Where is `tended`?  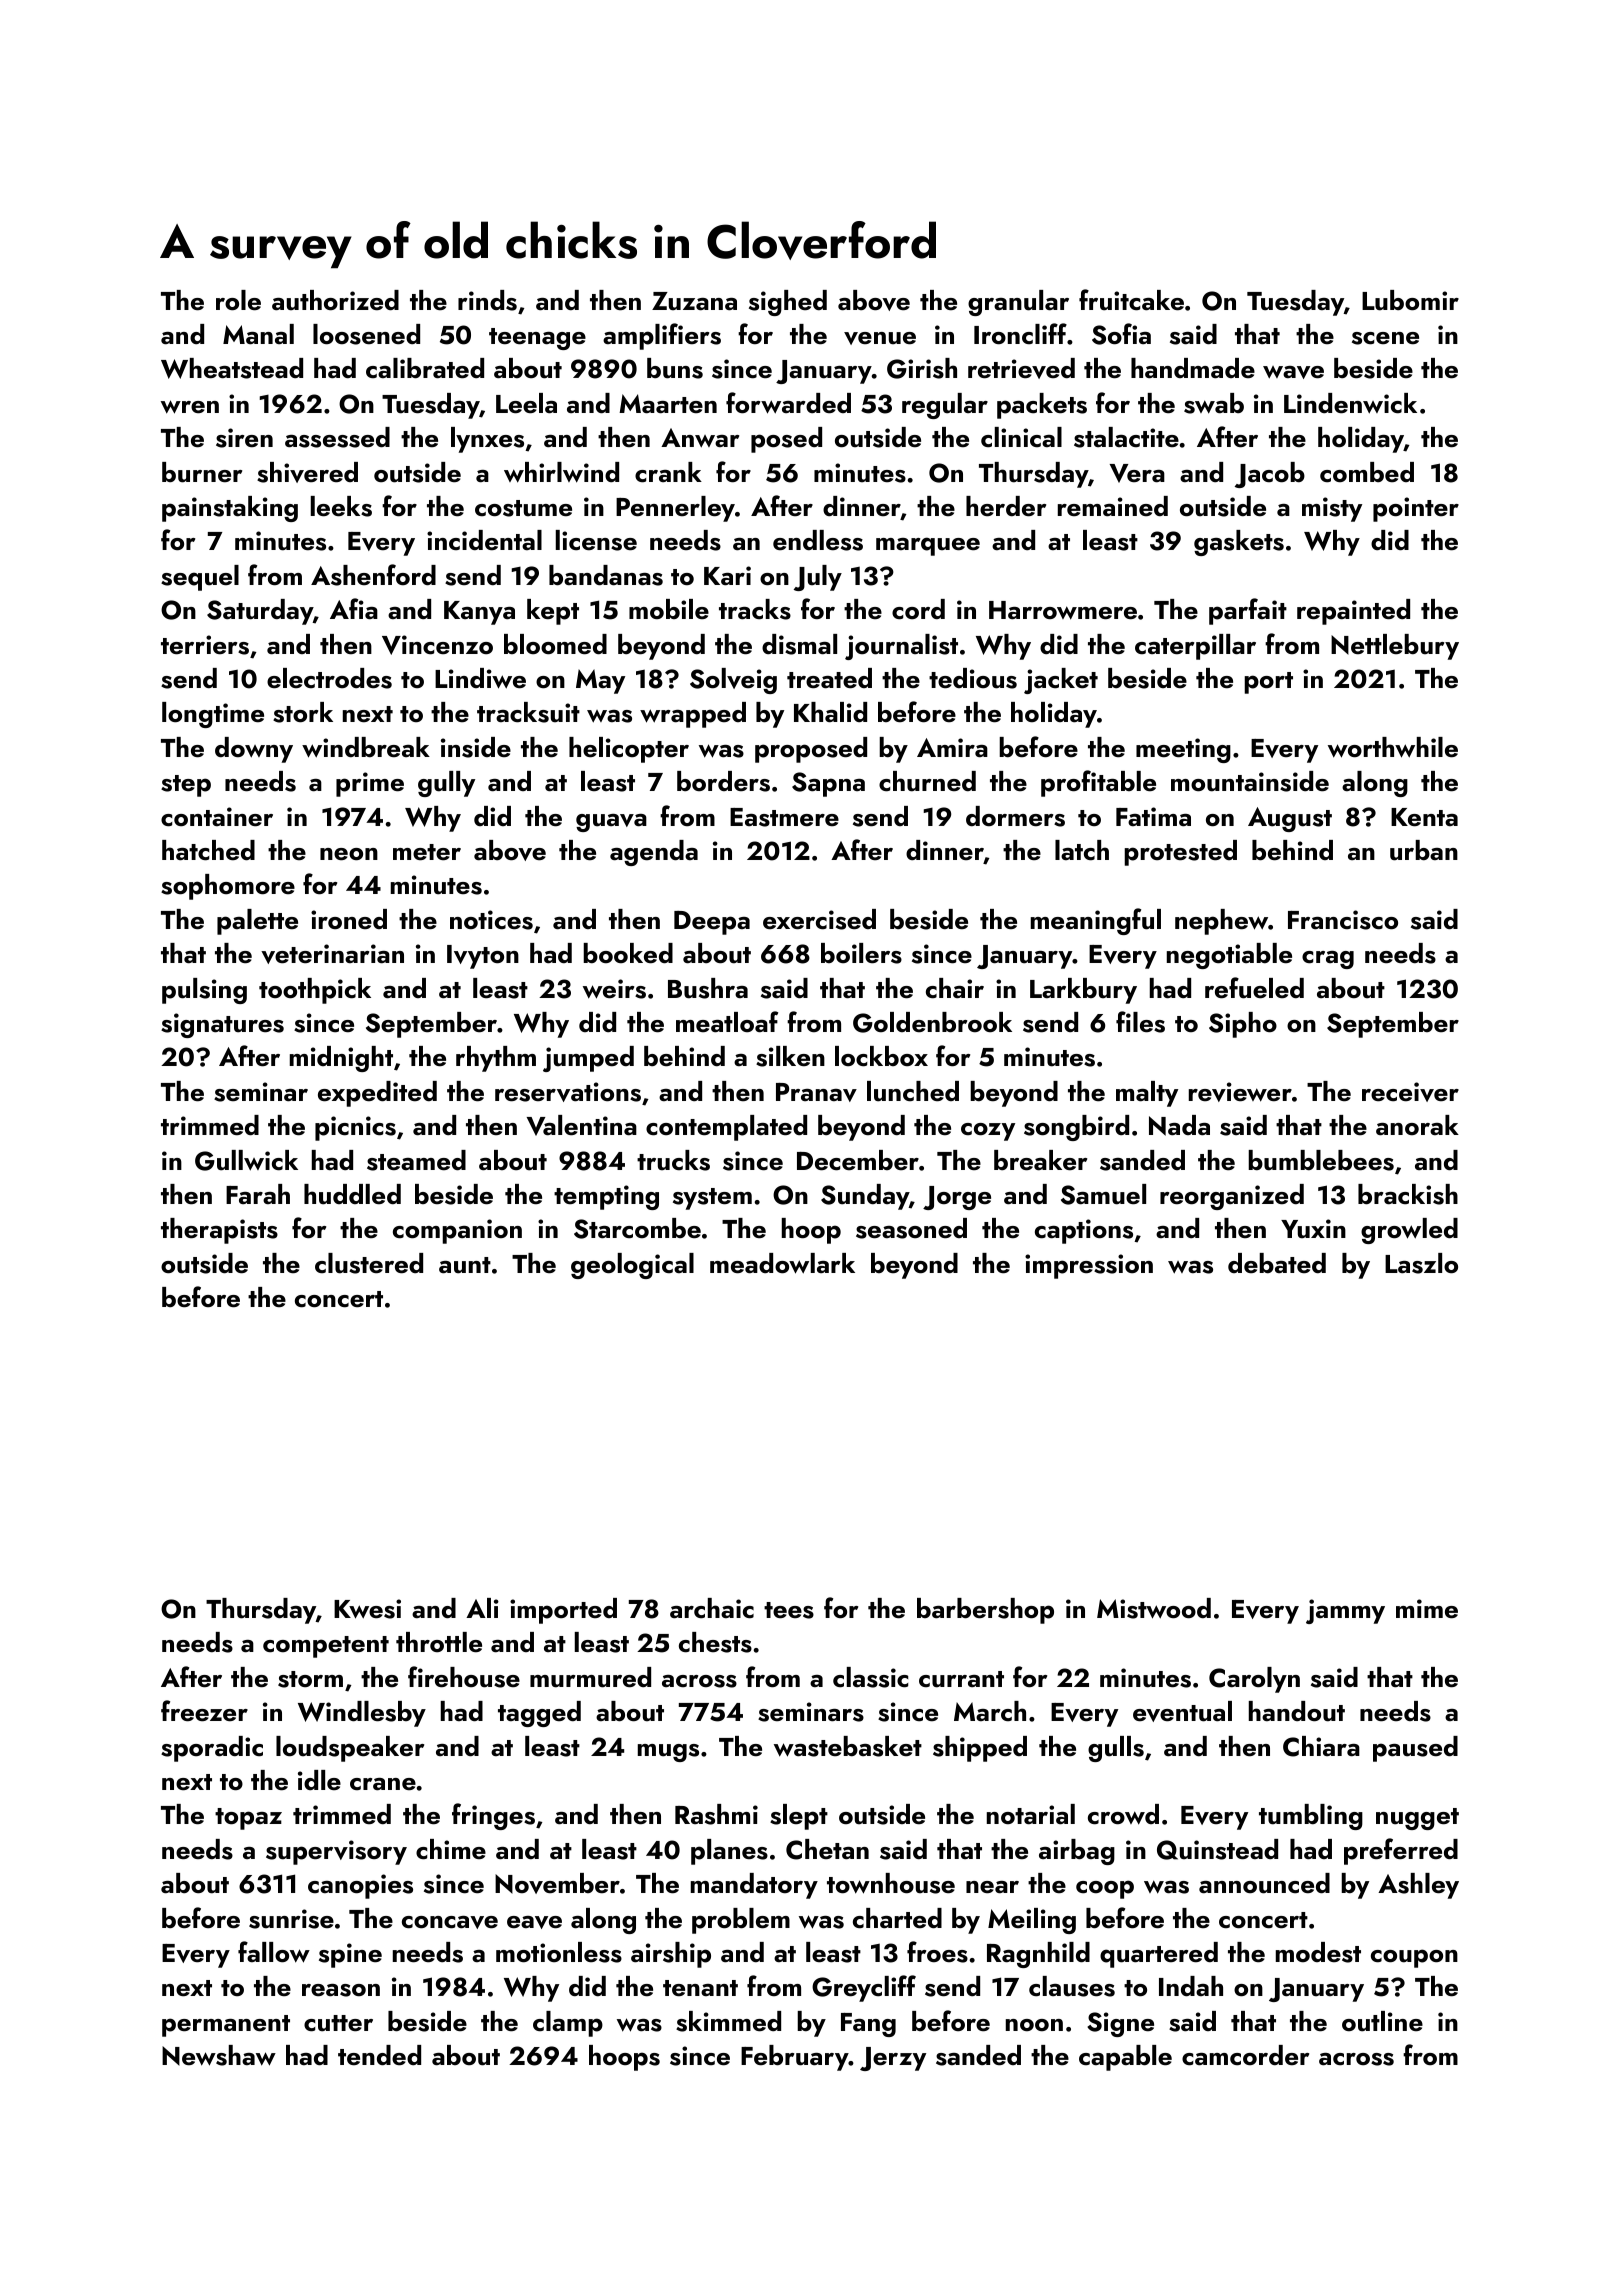 tended is located at coordinates (379, 2055).
